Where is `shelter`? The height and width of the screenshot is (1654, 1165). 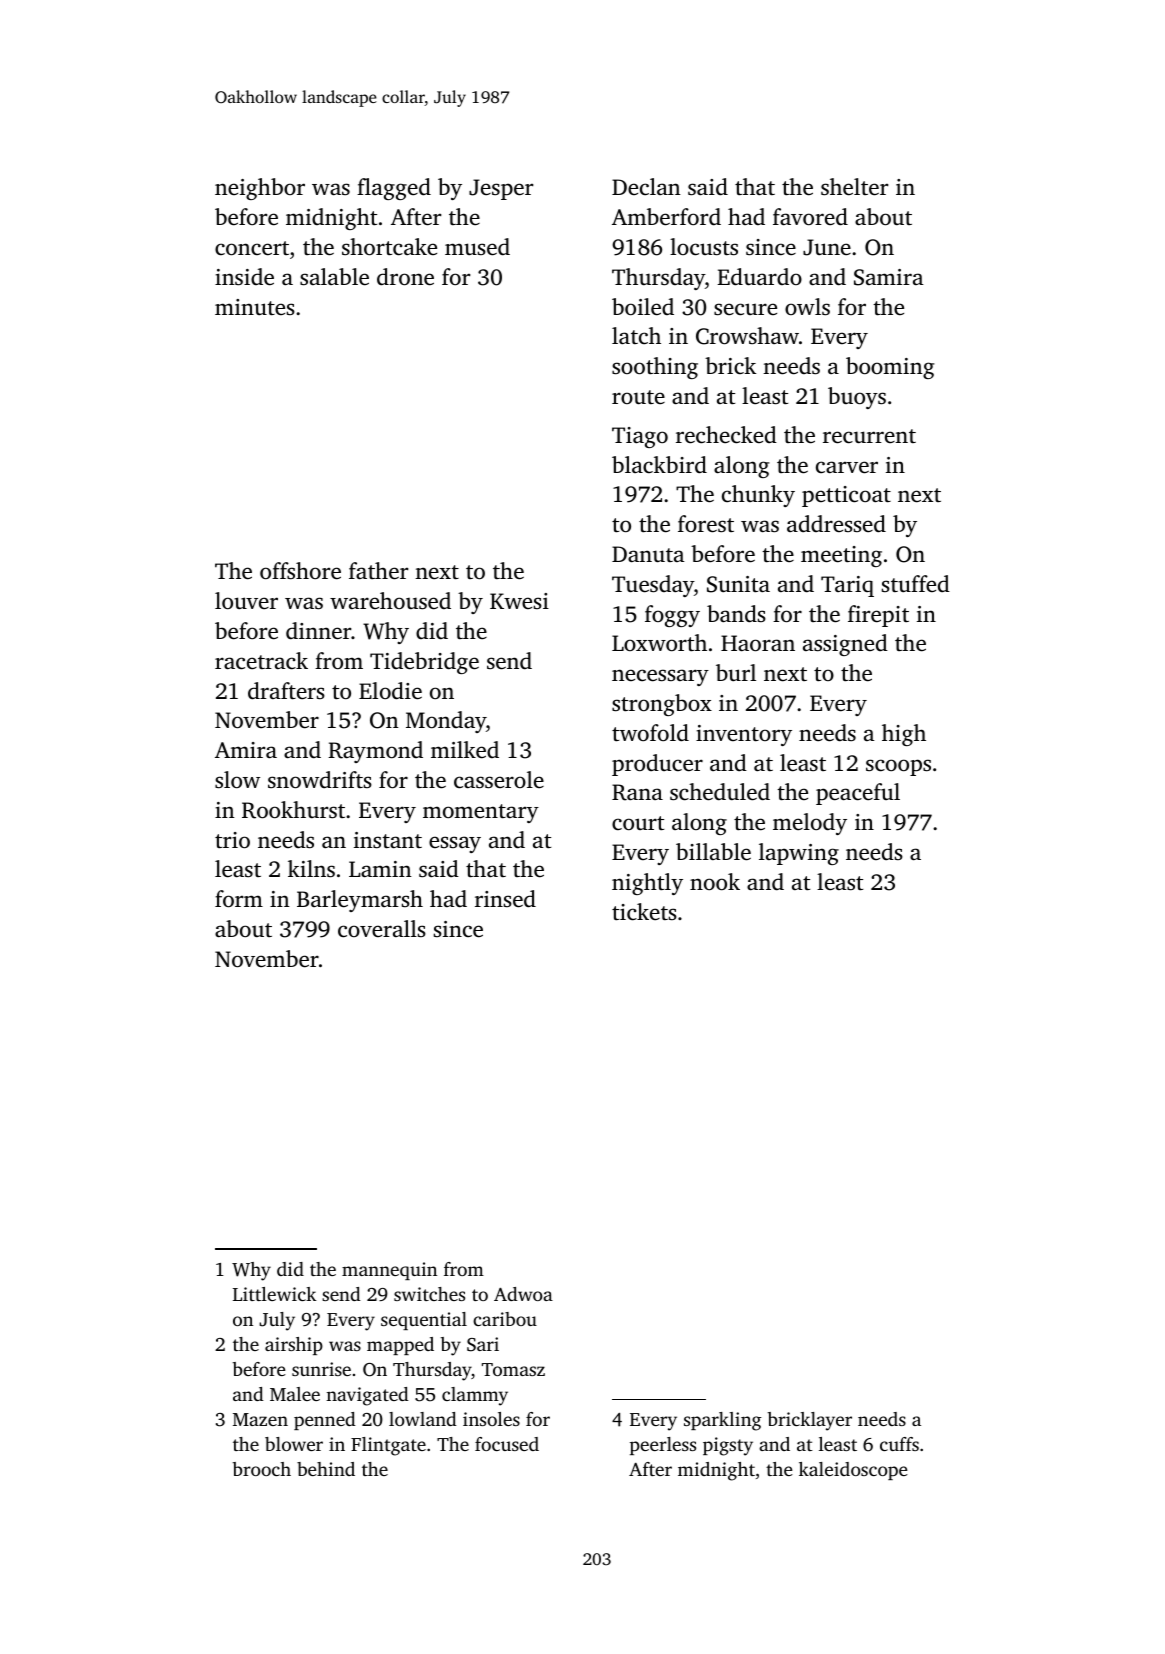
shelter is located at coordinates (854, 187).
